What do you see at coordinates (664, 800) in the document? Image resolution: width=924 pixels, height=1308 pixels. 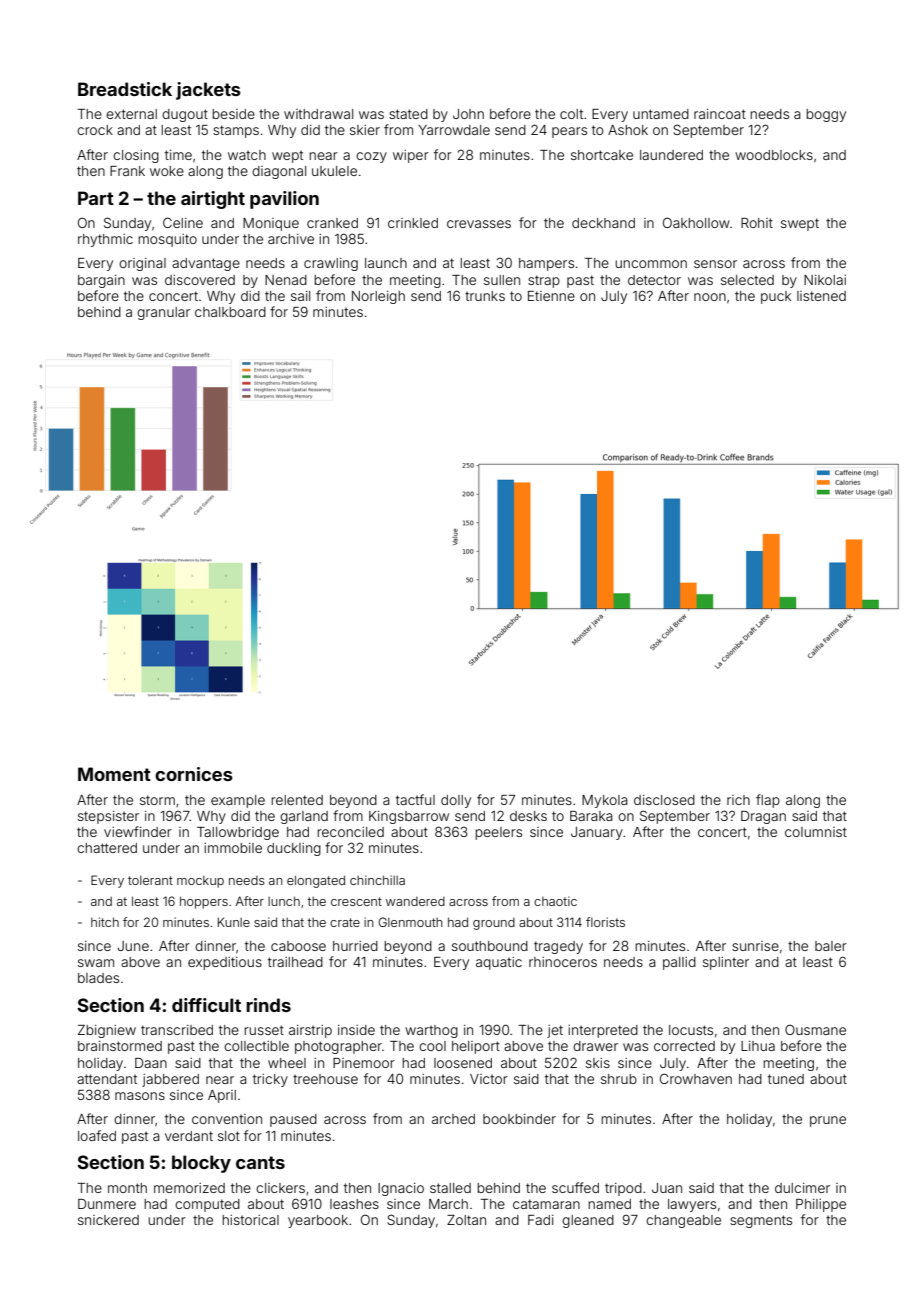 I see `disclosed` at bounding box center [664, 800].
